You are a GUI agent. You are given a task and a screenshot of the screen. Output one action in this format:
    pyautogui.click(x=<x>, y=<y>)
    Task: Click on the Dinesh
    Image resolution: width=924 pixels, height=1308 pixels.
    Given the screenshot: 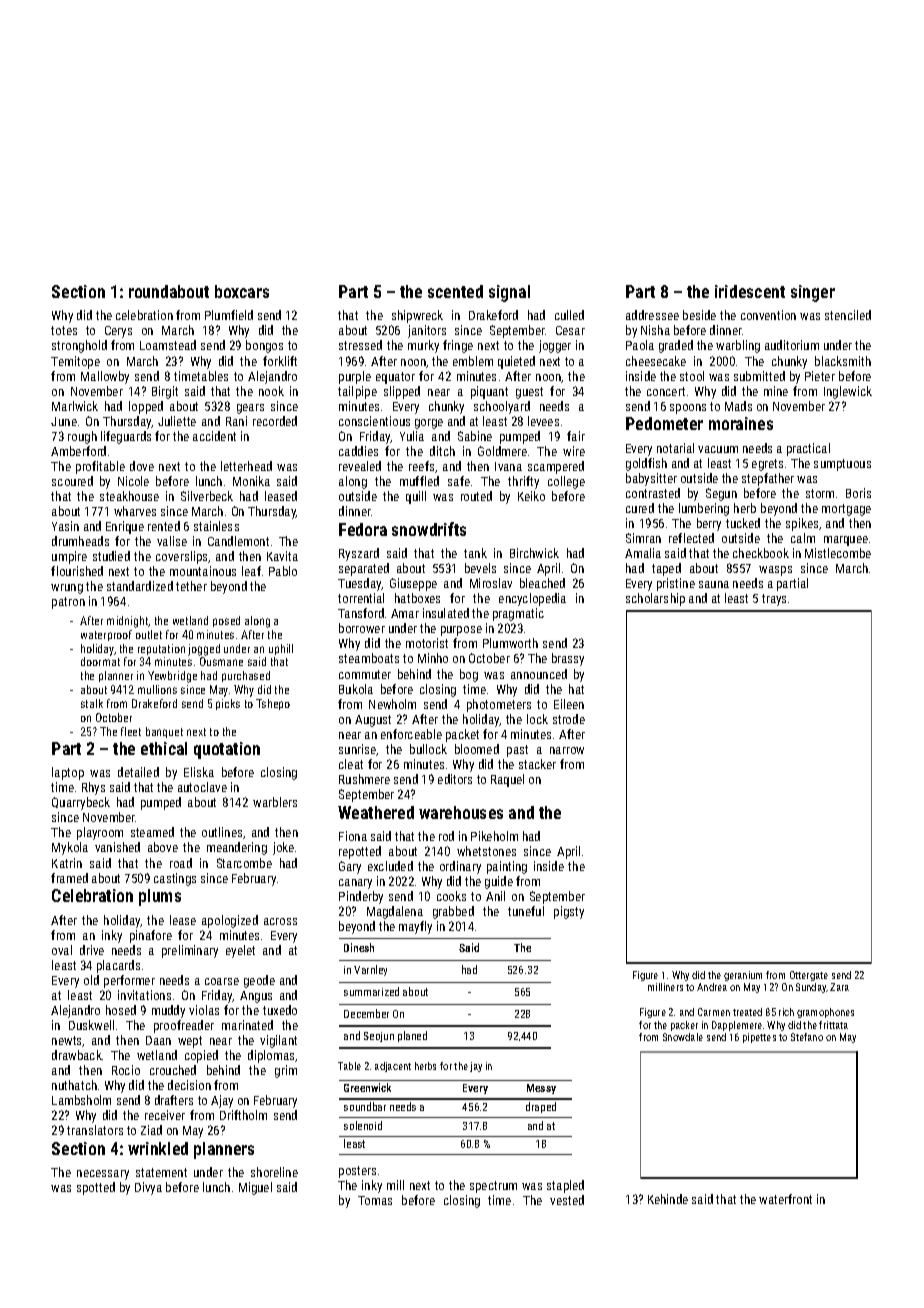 What is the action you would take?
    pyautogui.click(x=359, y=947)
